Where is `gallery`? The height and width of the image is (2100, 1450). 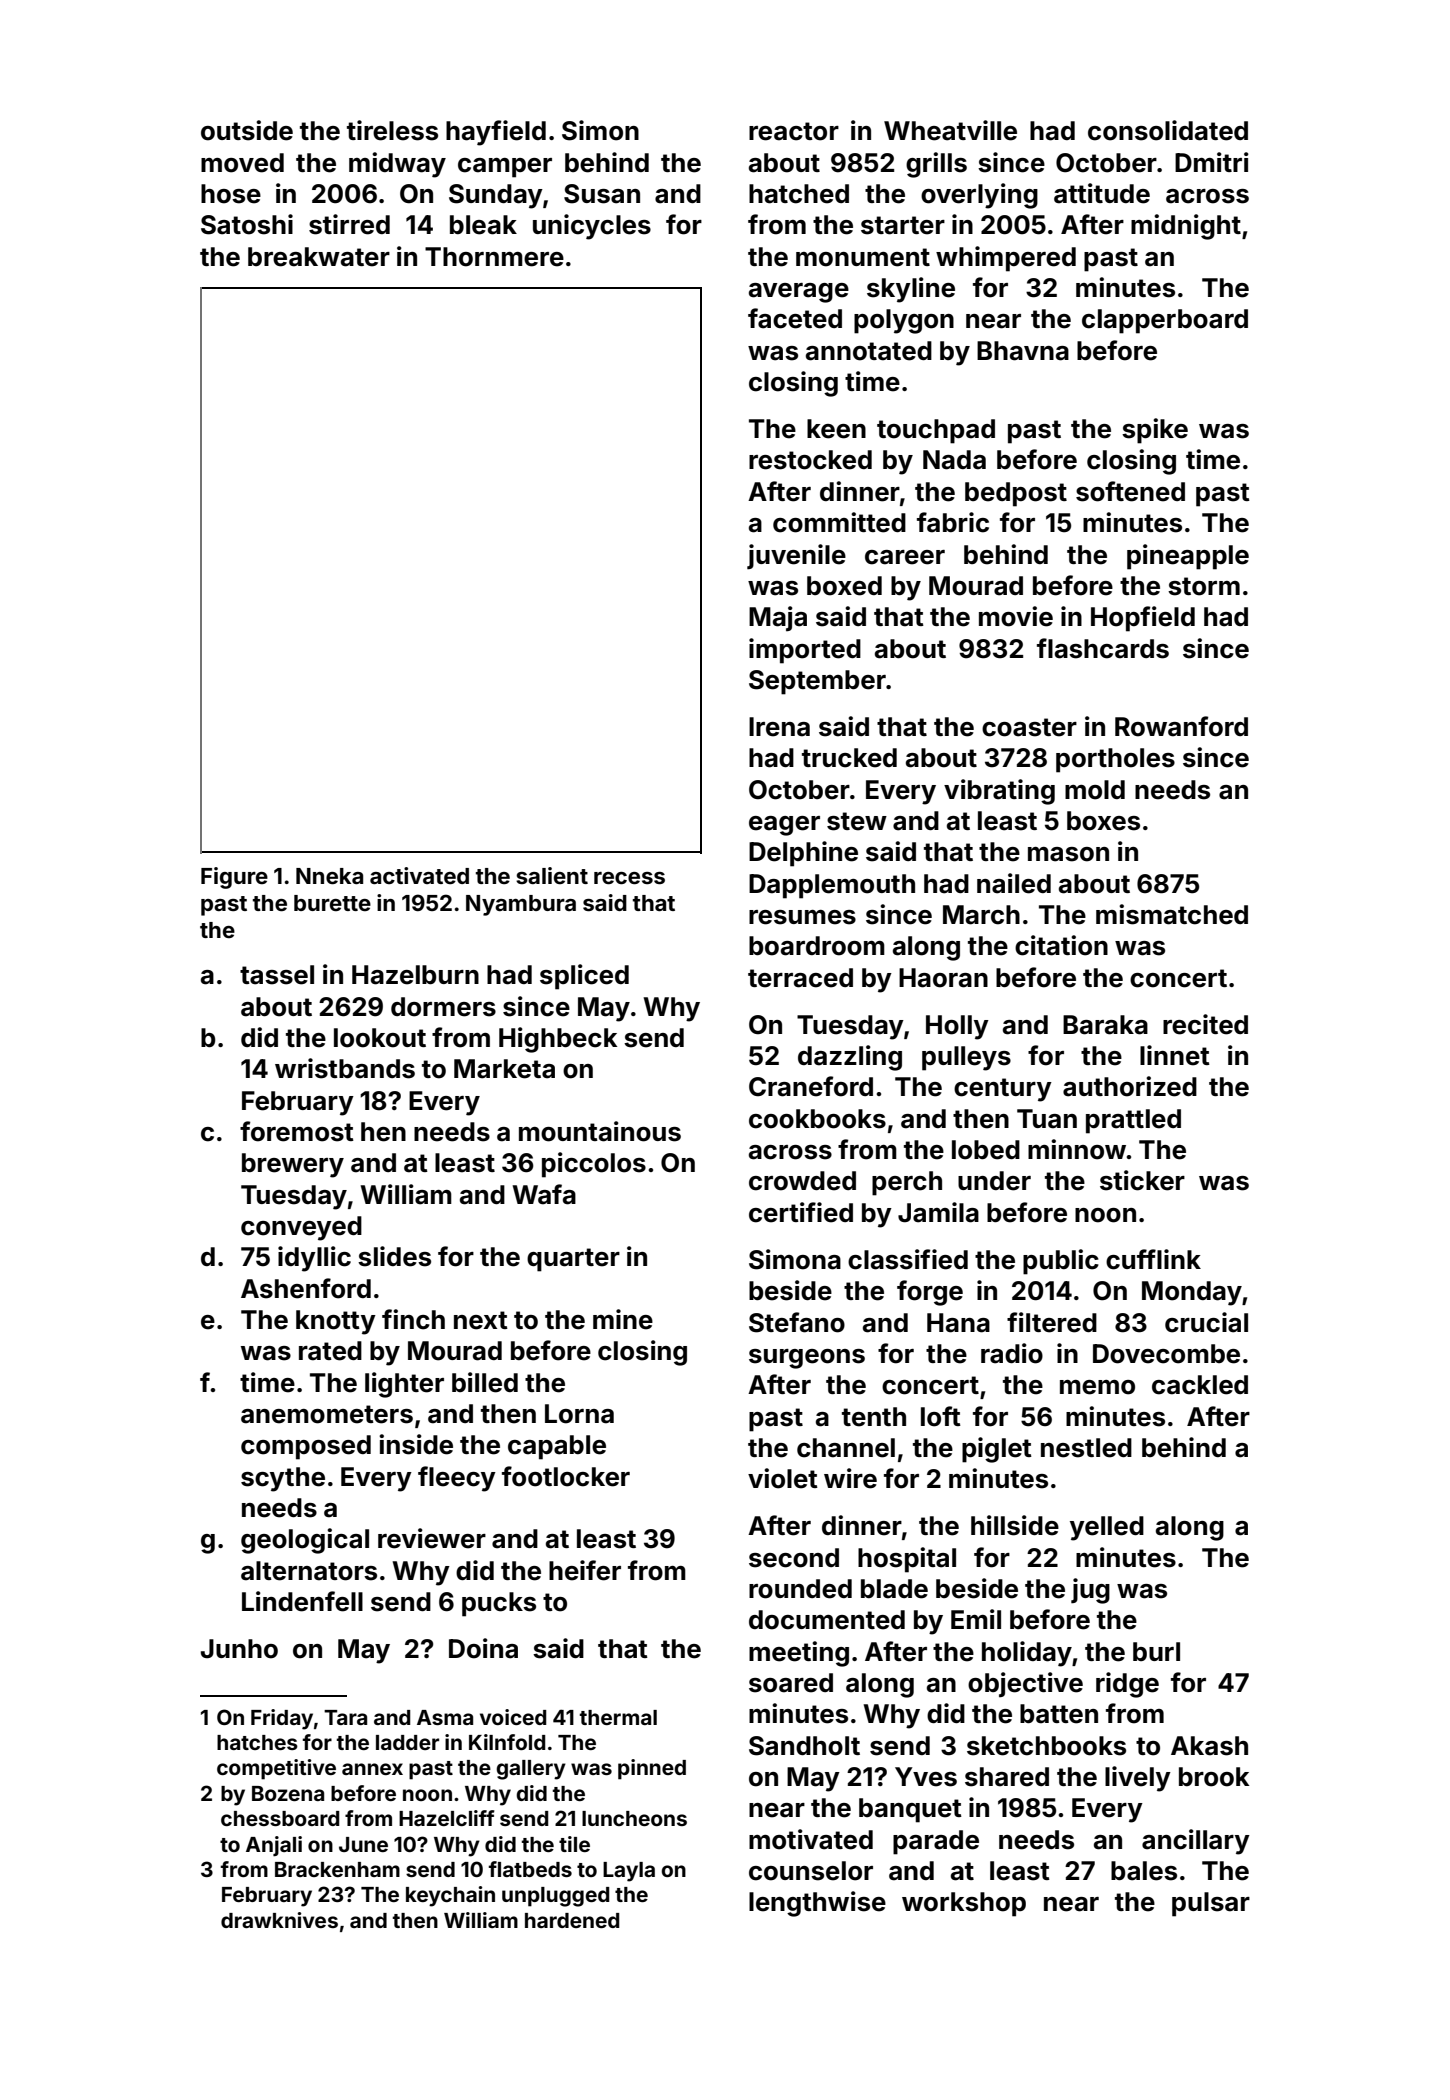
gallery is located at coordinates (531, 1770).
